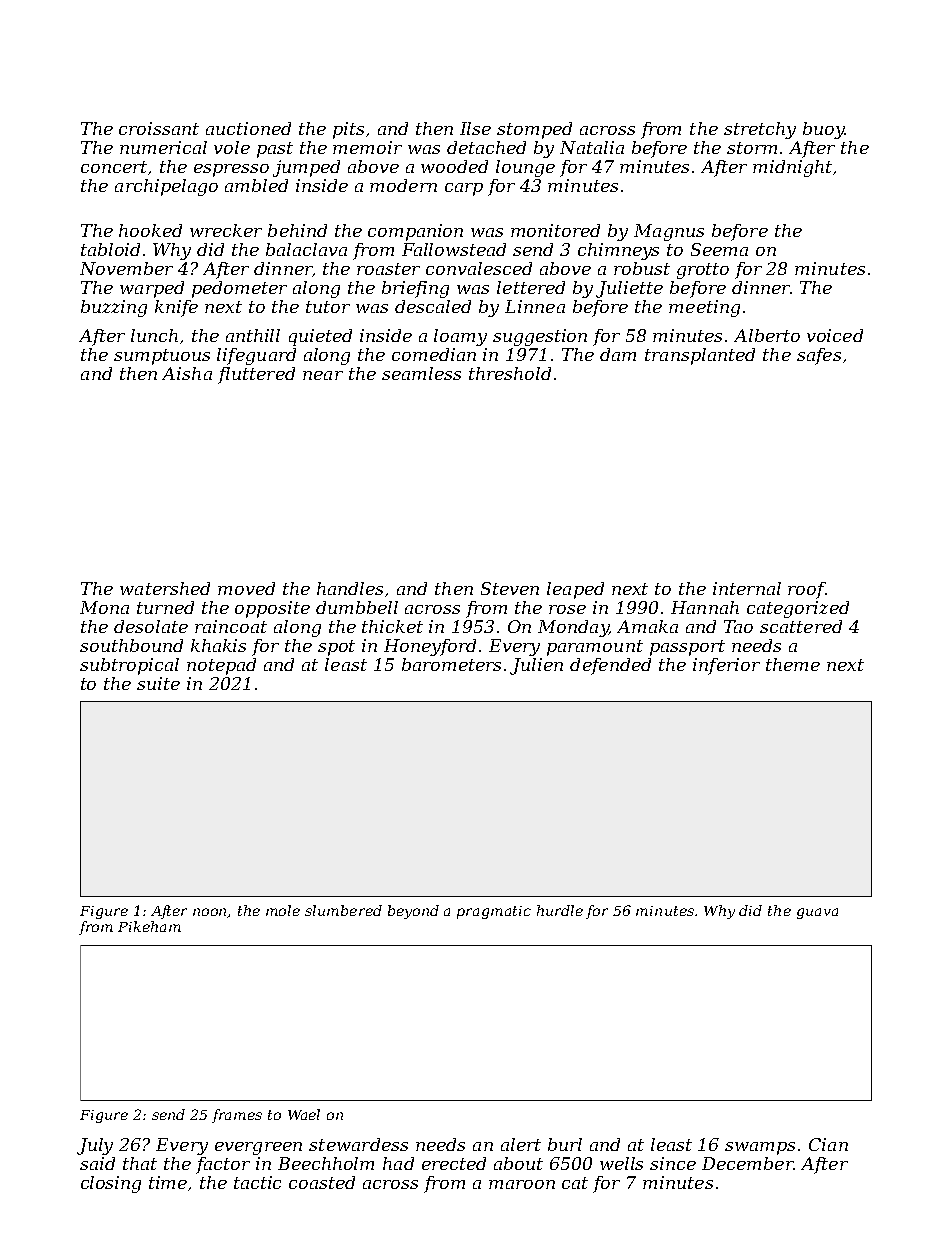  I want to click on seamless, so click(421, 373).
